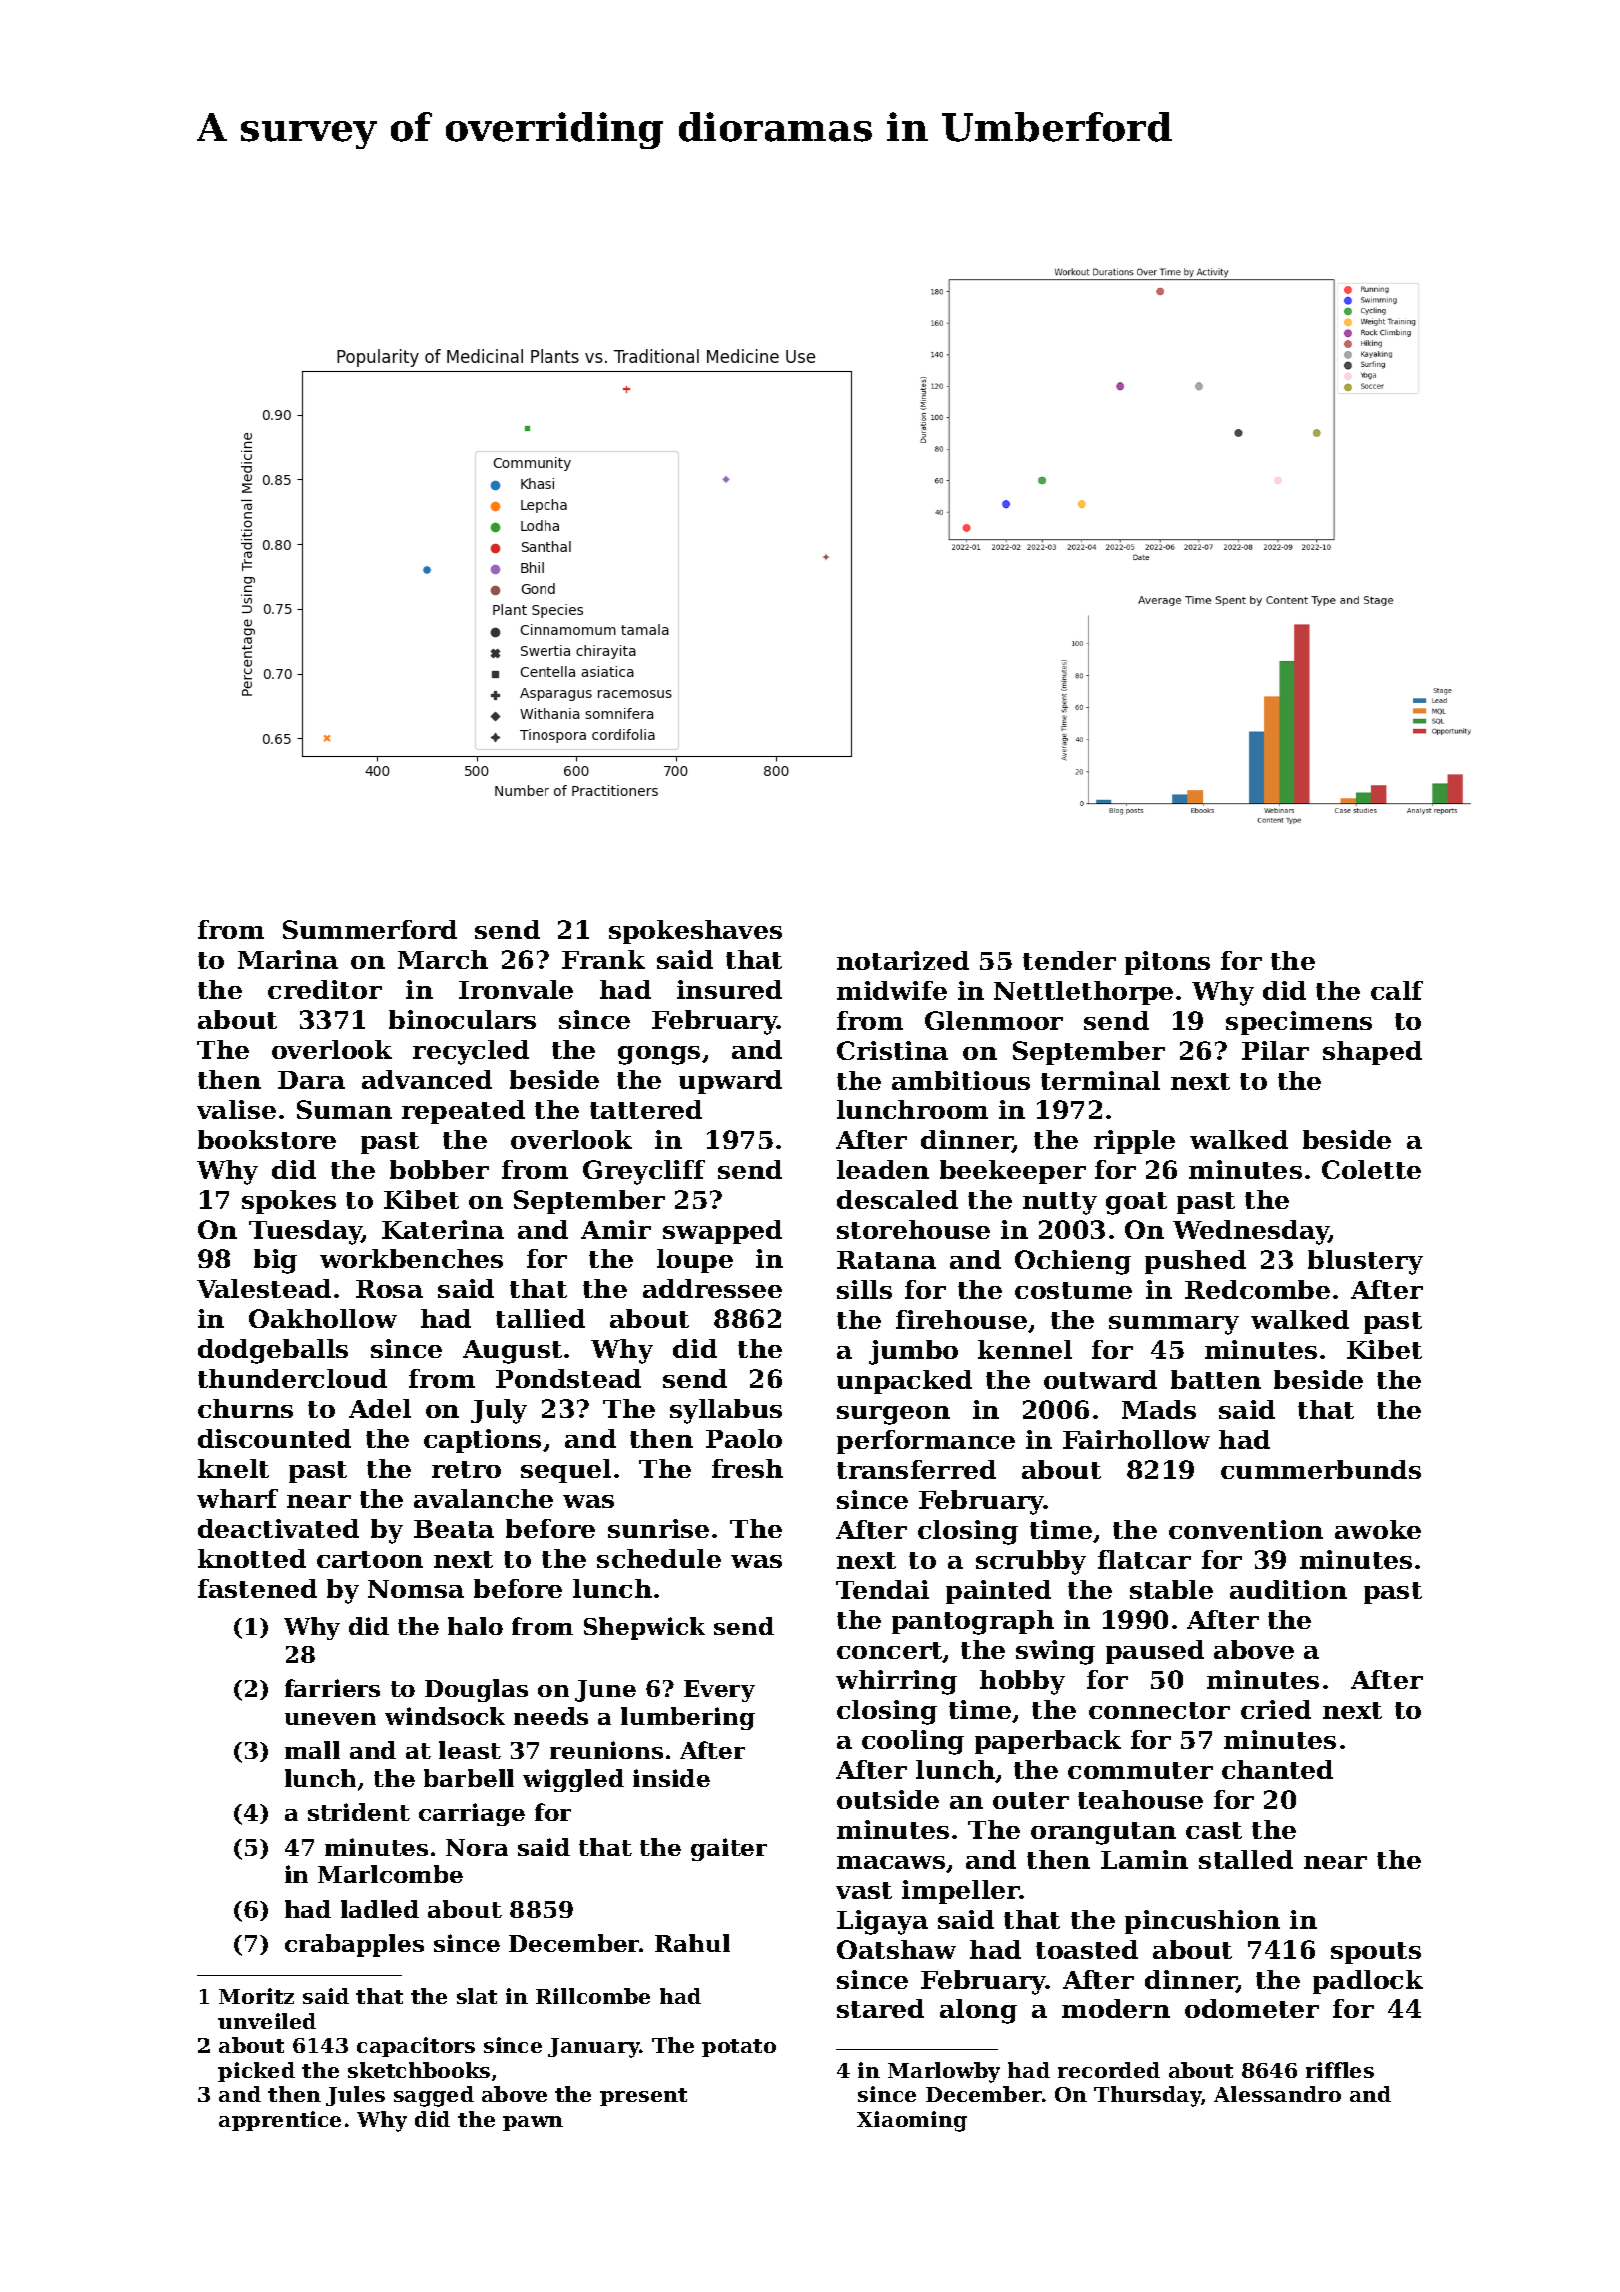 The image size is (1620, 2292). I want to click on connector, so click(1159, 1710).
